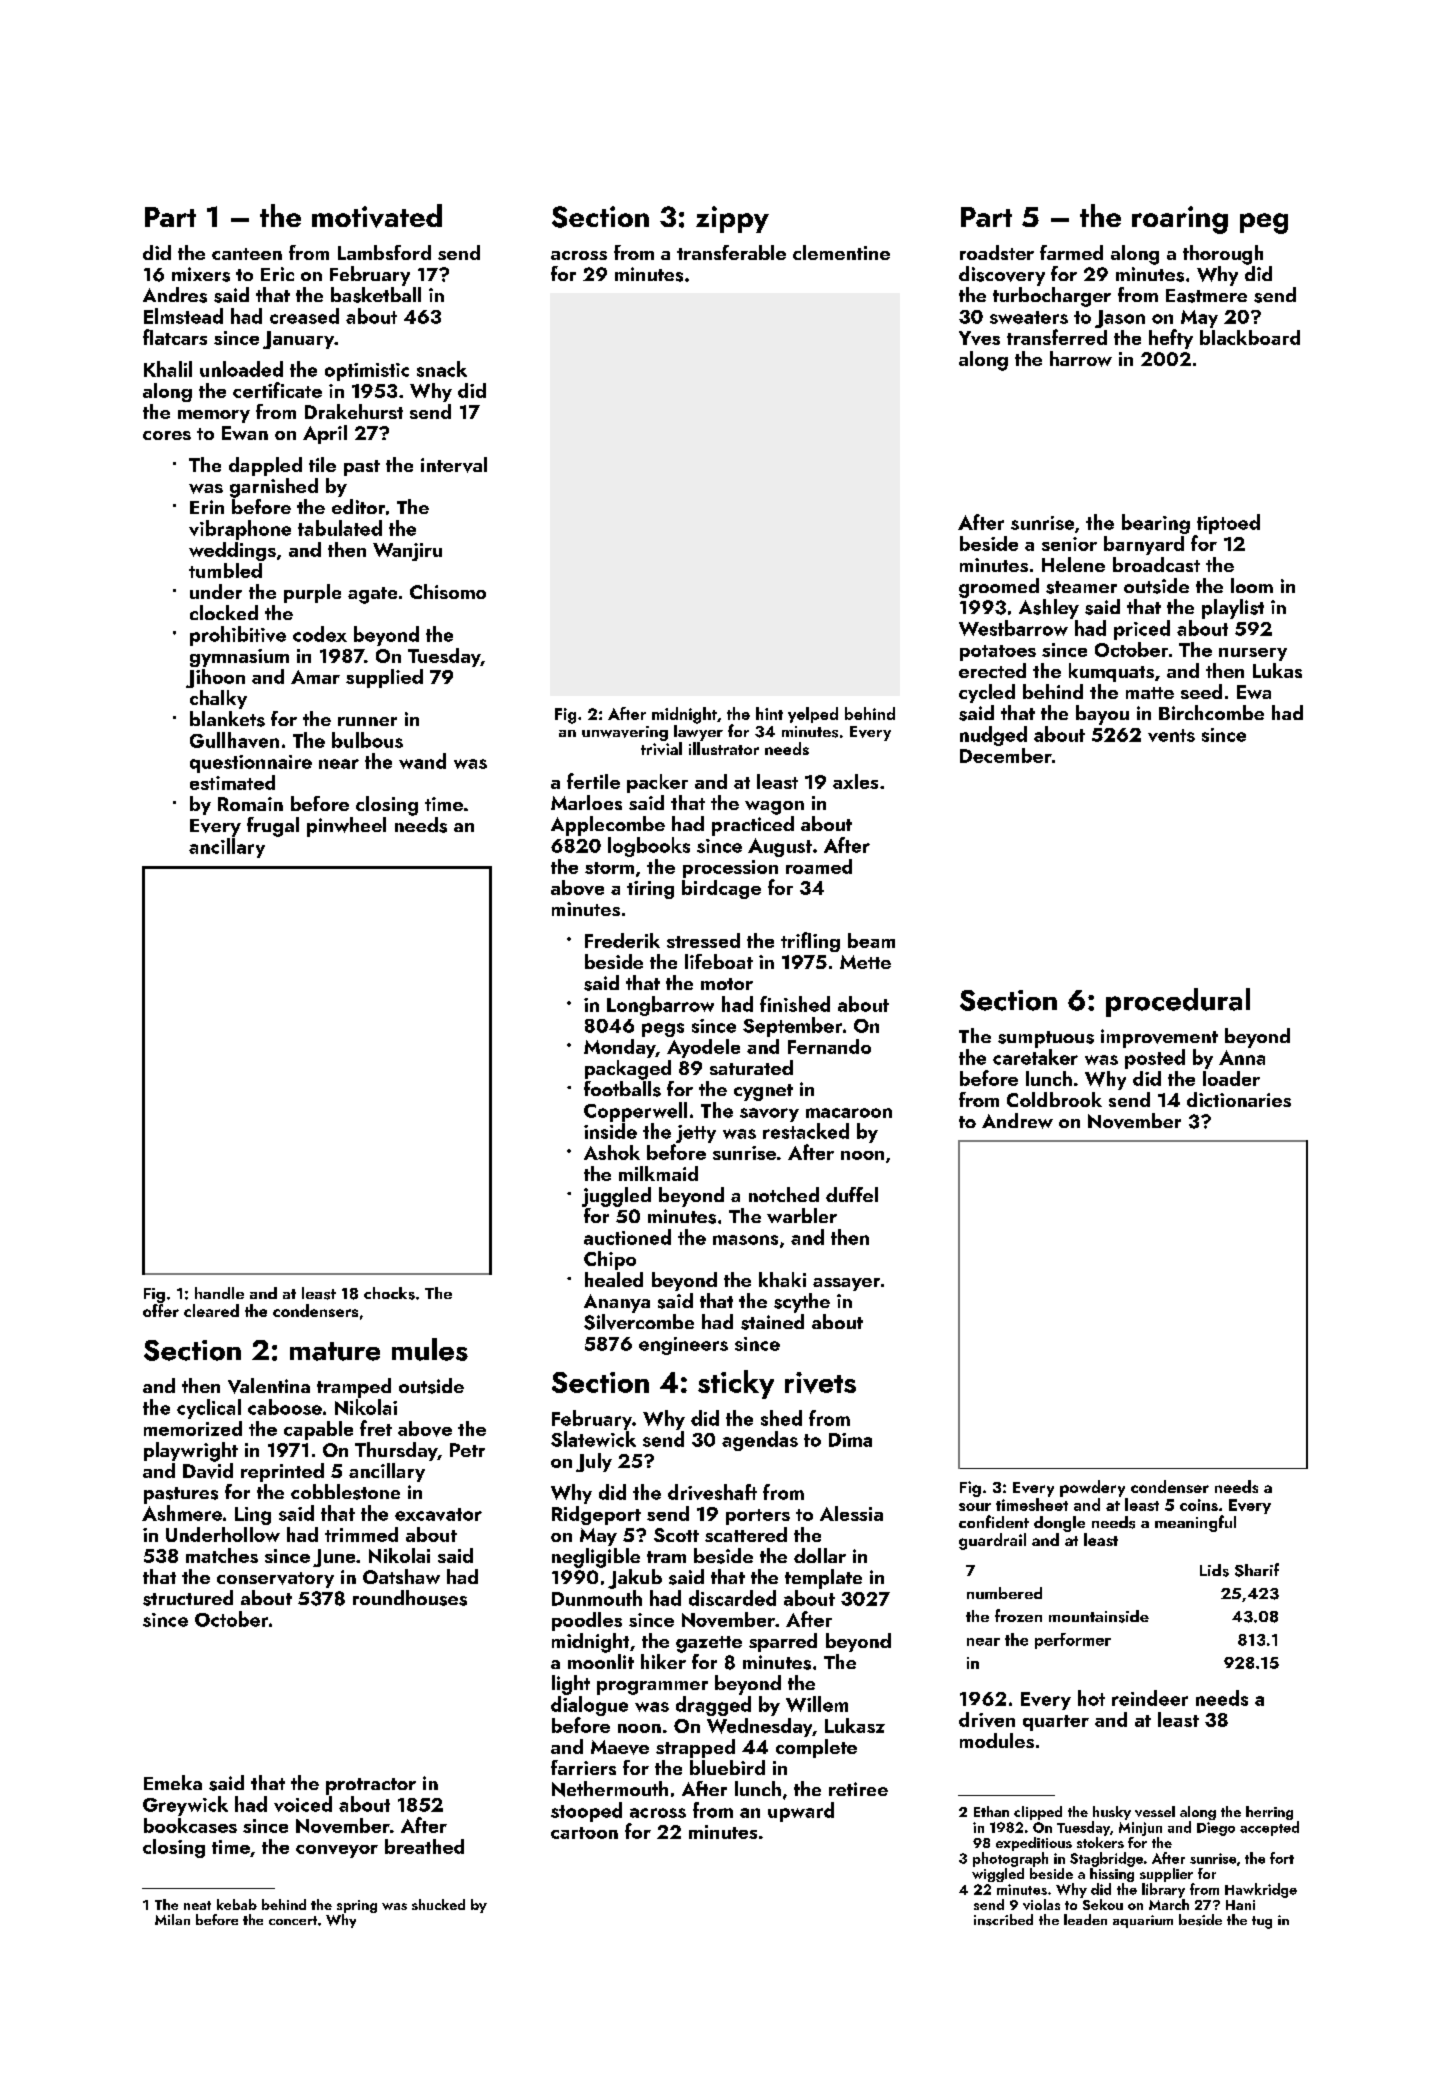  Describe the element at coordinates (783, 1642) in the image. I see `sparred` at that location.
